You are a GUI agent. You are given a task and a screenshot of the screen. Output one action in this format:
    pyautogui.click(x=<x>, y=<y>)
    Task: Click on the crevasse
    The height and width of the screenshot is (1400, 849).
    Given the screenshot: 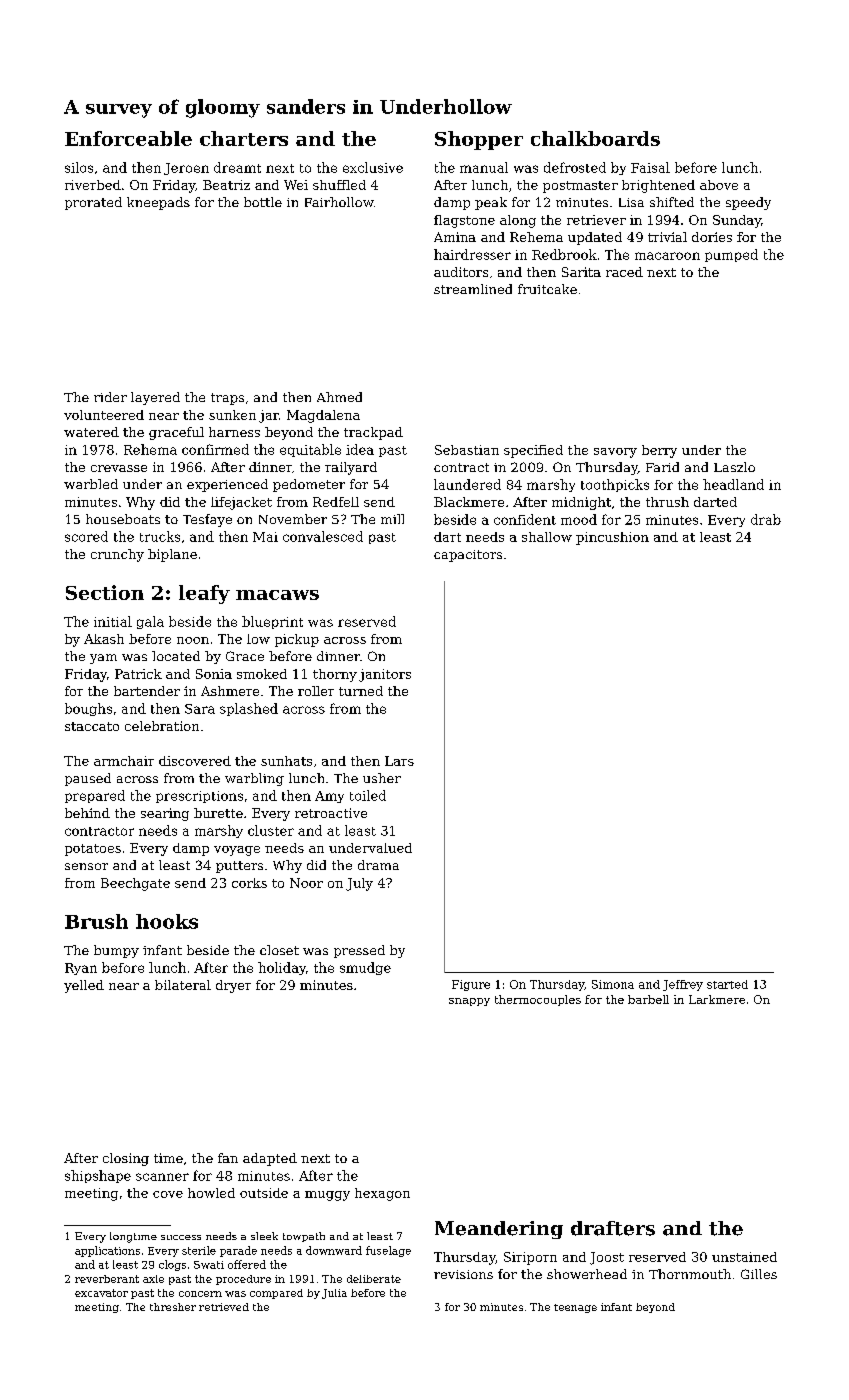 What is the action you would take?
    pyautogui.click(x=119, y=468)
